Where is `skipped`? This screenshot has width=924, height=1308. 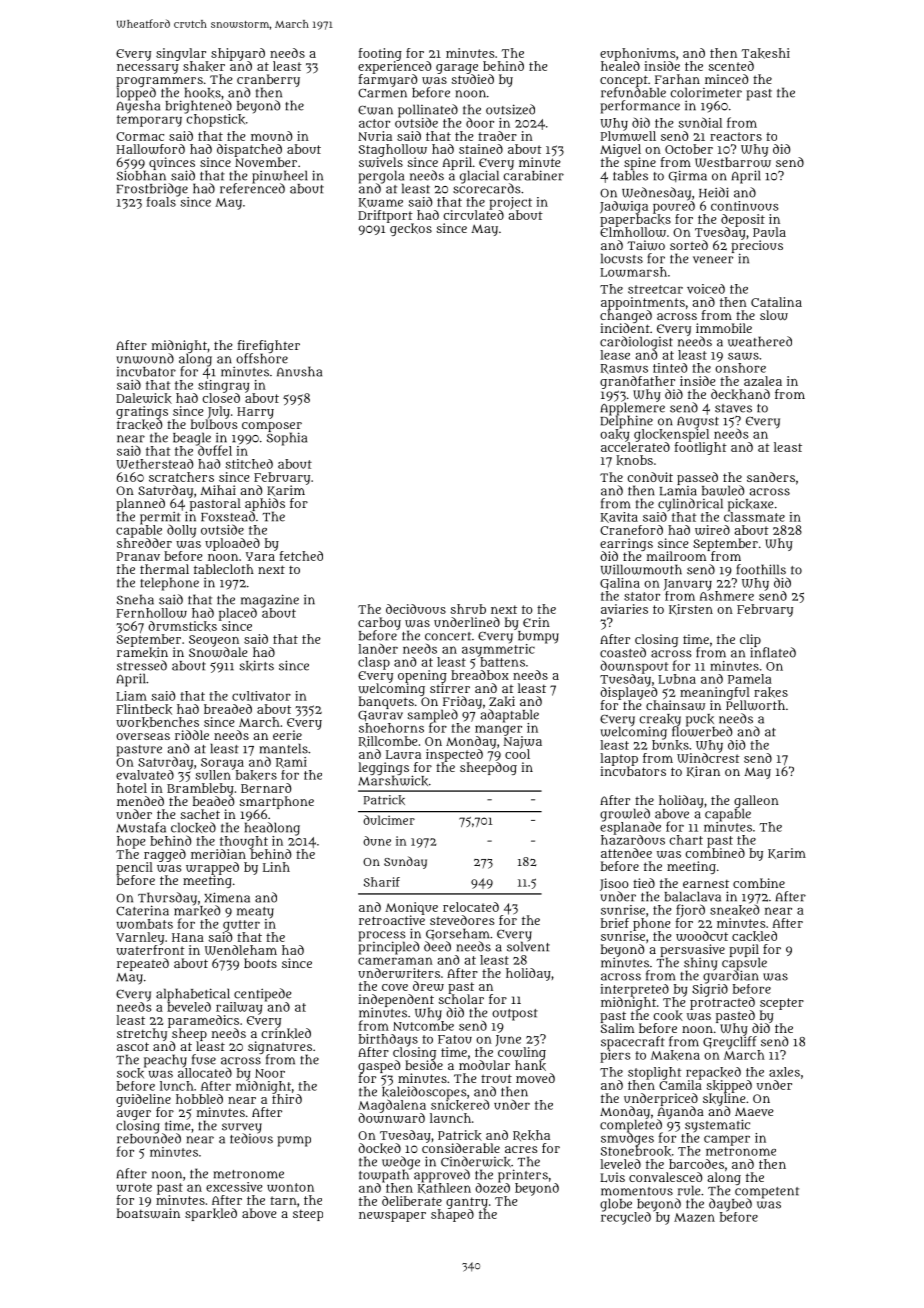
skipped is located at coordinates (729, 1086).
